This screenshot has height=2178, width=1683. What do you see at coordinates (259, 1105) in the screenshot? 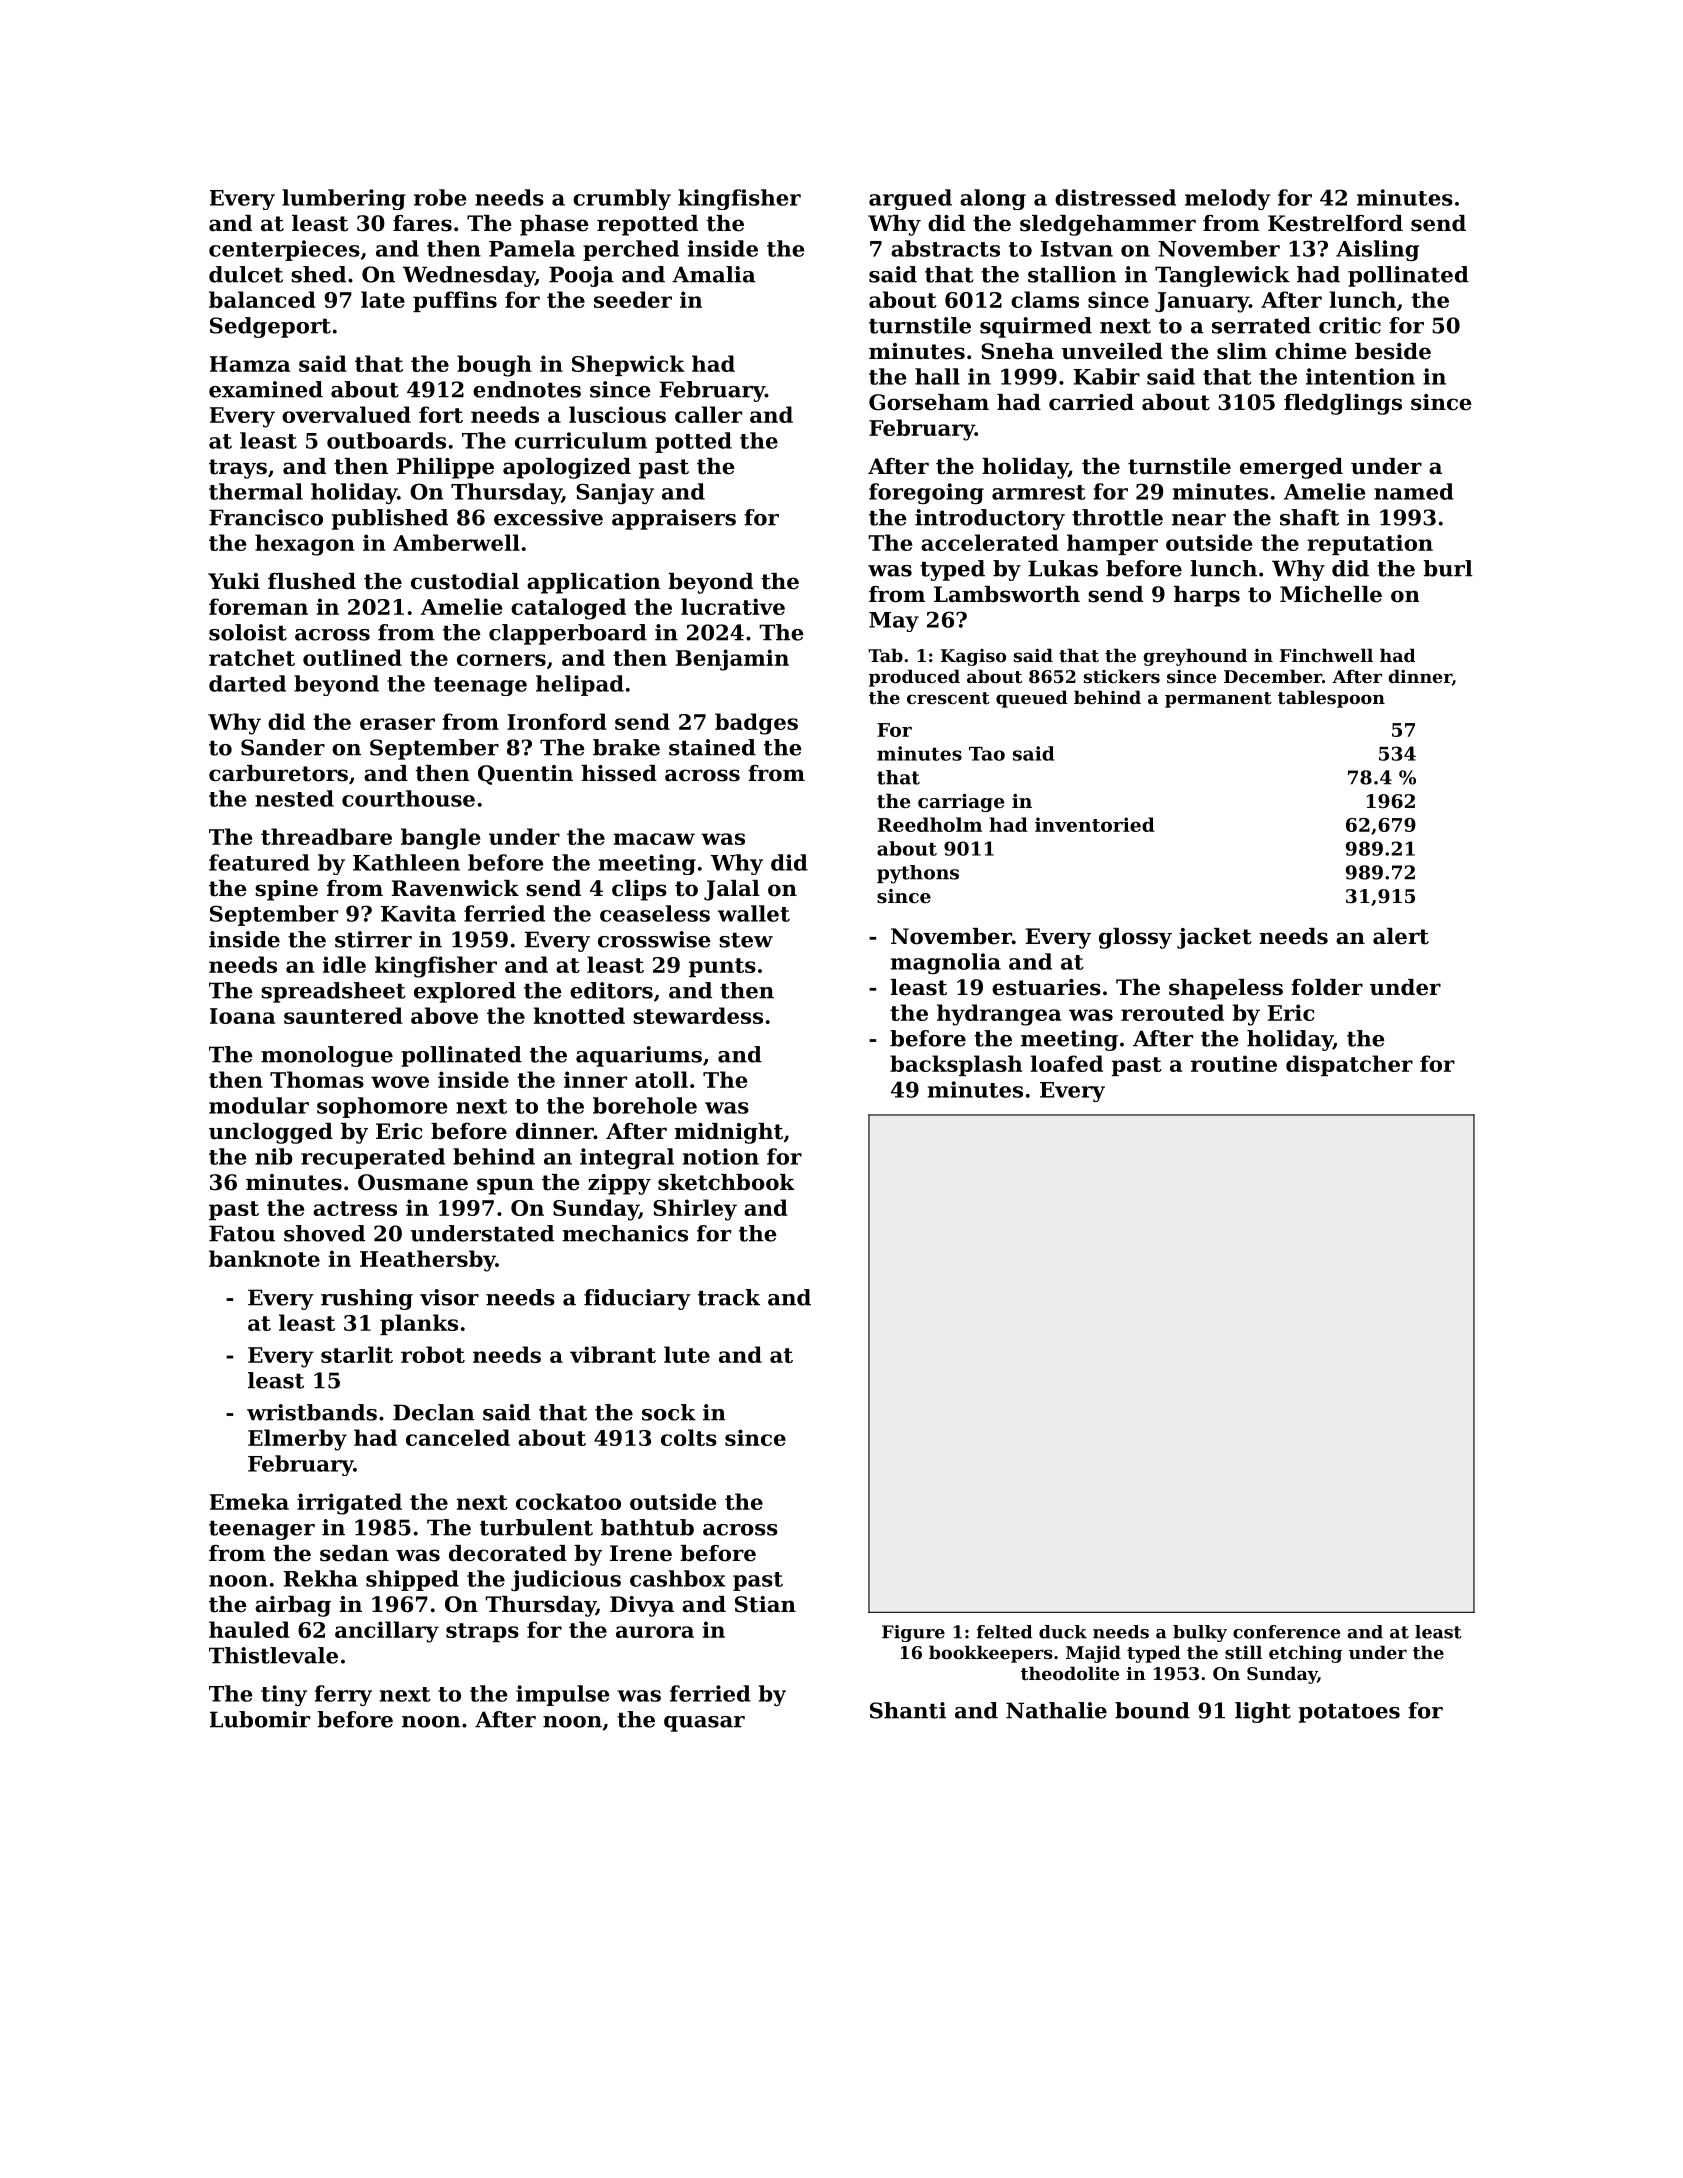
I see `modular` at bounding box center [259, 1105].
